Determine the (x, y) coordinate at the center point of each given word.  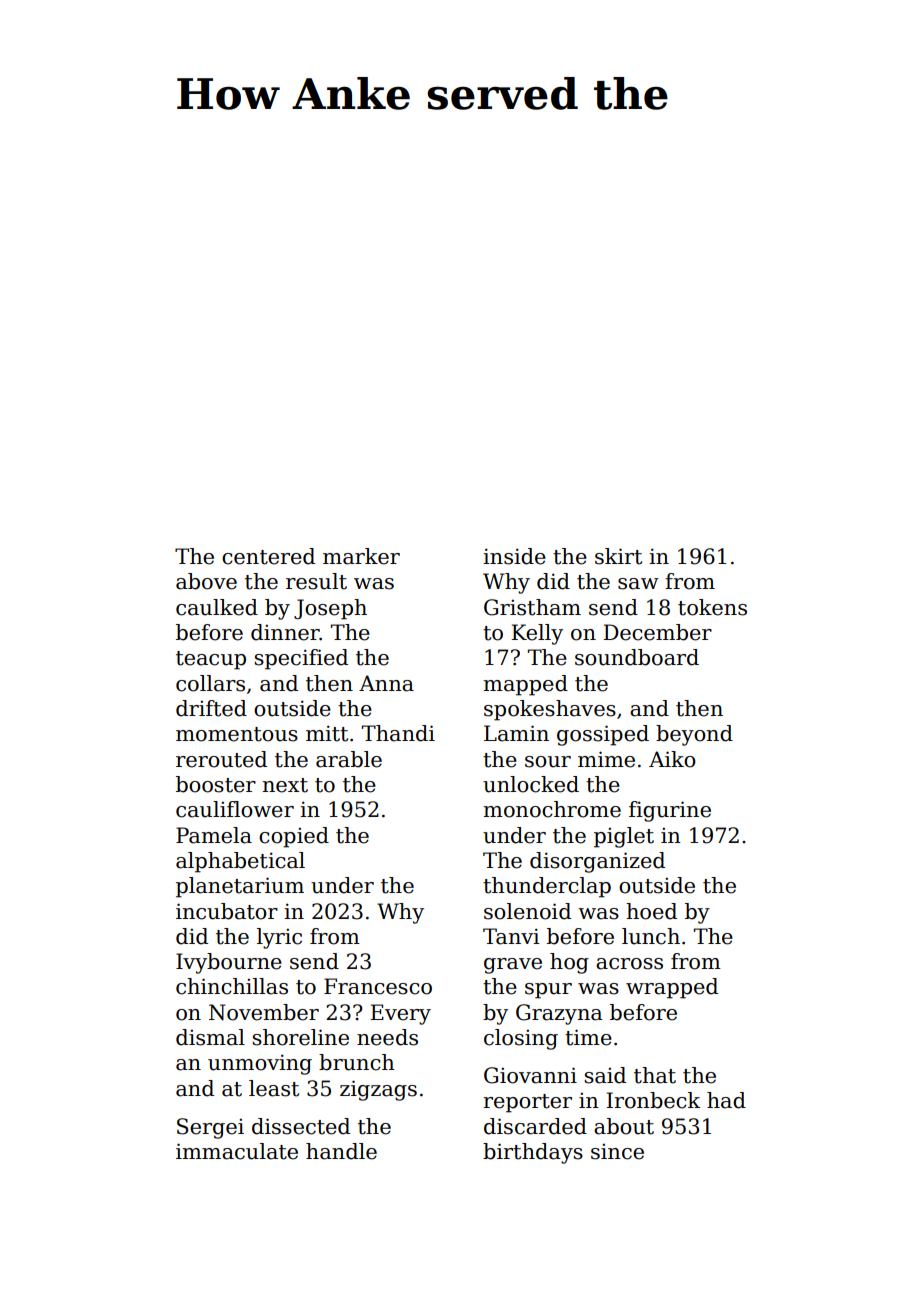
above (206, 581)
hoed (651, 911)
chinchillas (232, 986)
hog (569, 963)
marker (361, 556)
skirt (618, 556)
